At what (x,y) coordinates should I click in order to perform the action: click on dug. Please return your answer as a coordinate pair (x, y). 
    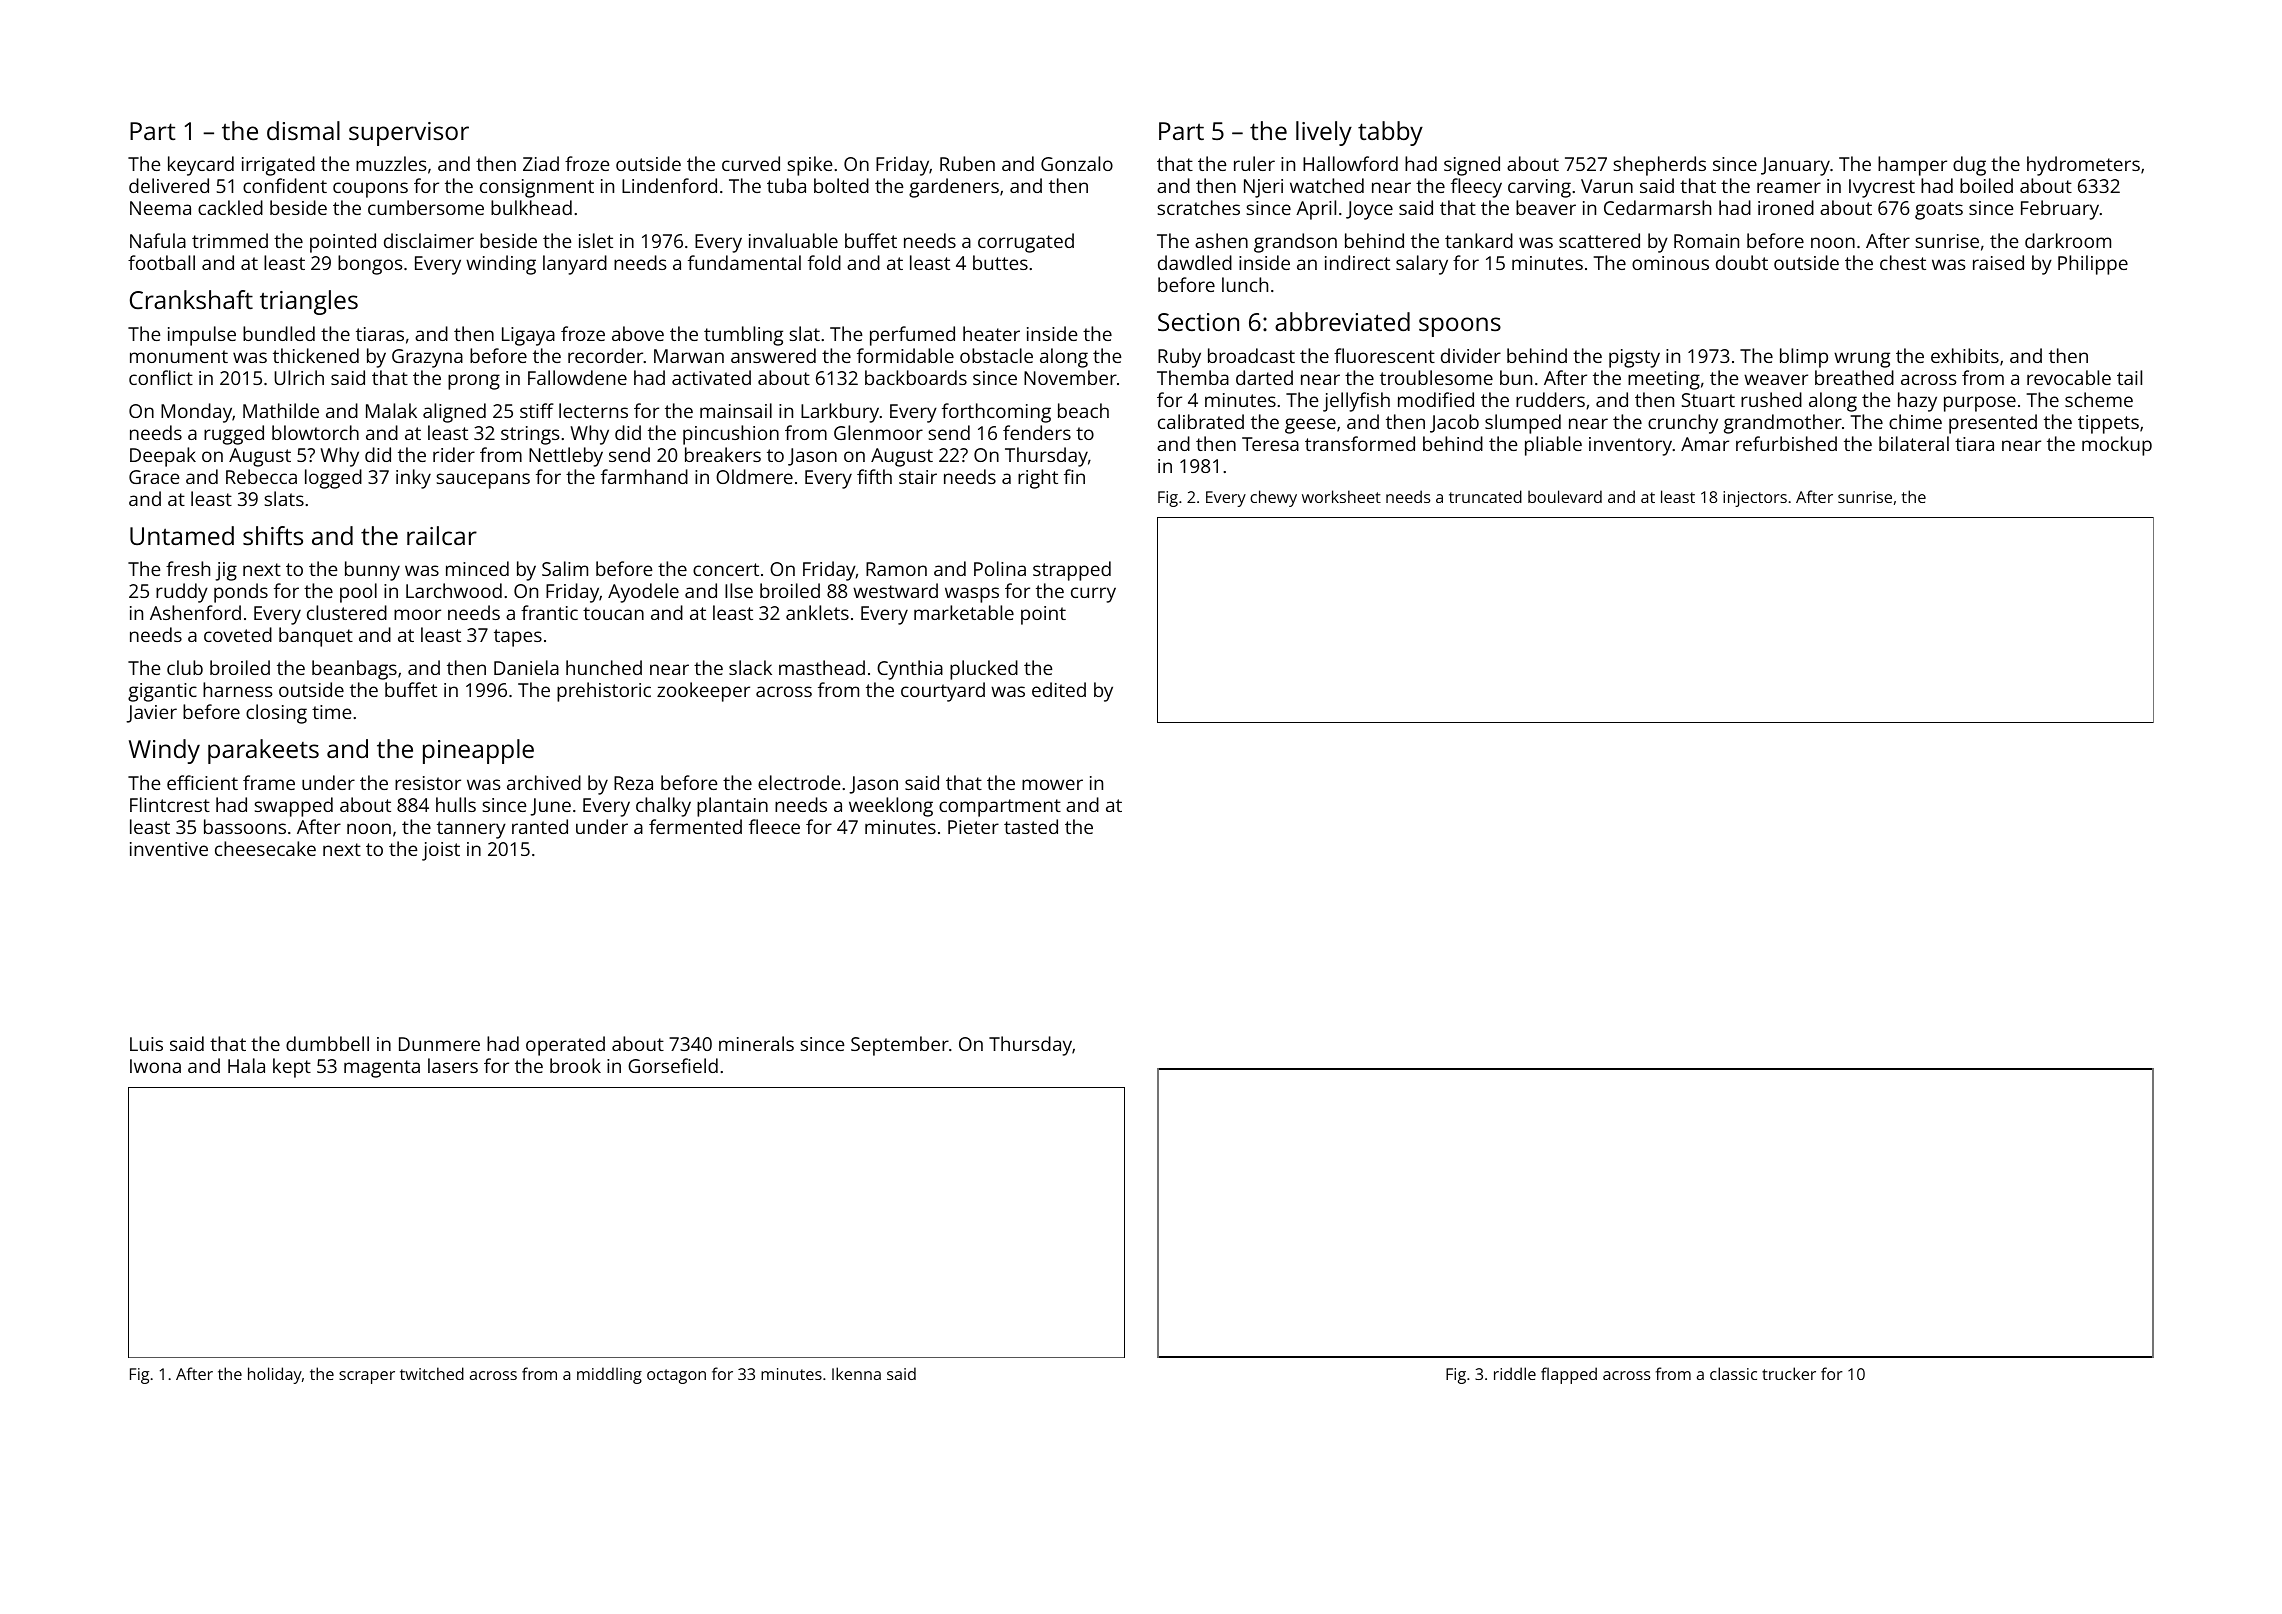
    Looking at the image, I should click on (1969, 166).
